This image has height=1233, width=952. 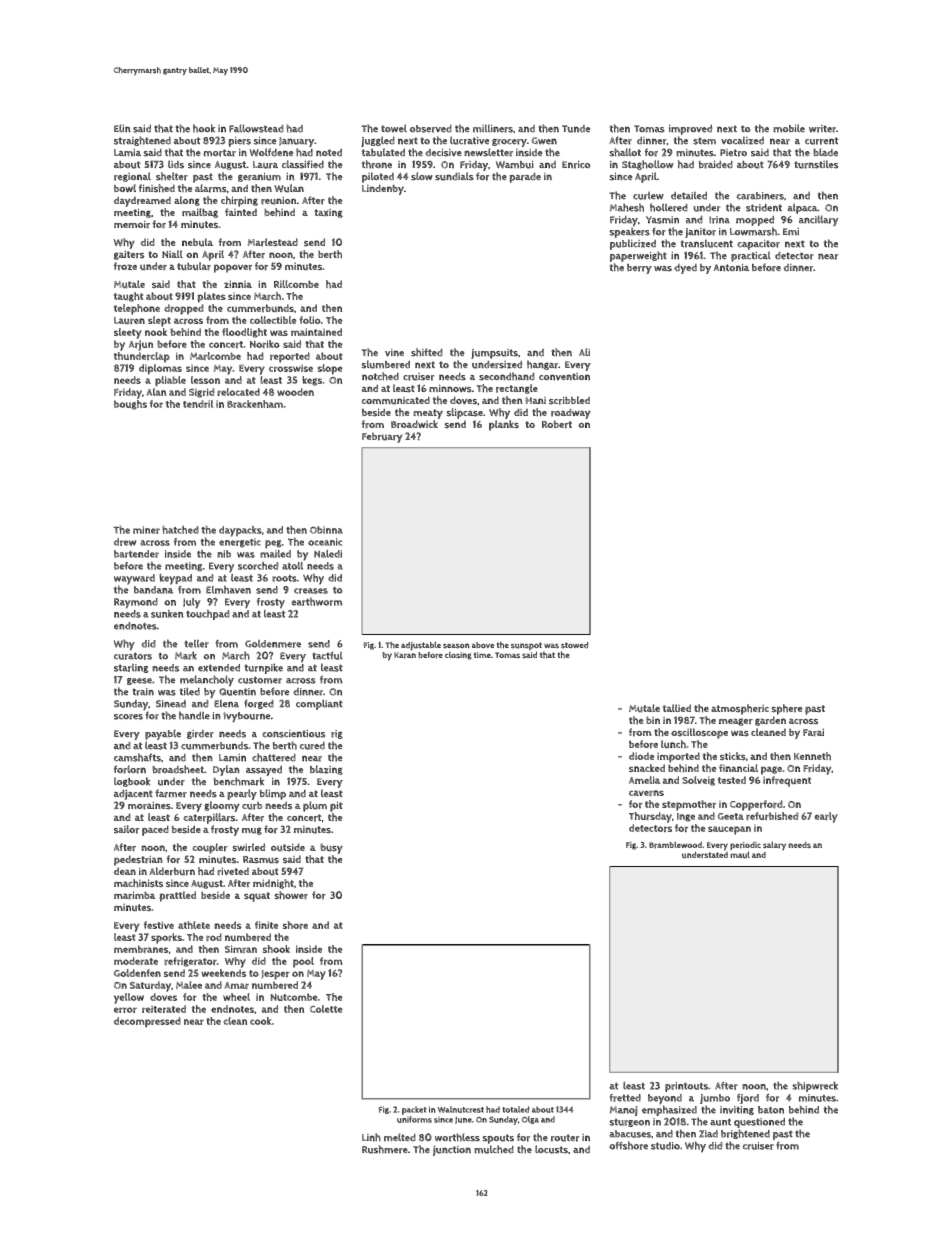 What do you see at coordinates (731, 267) in the image?
I see `Antonia` at bounding box center [731, 267].
